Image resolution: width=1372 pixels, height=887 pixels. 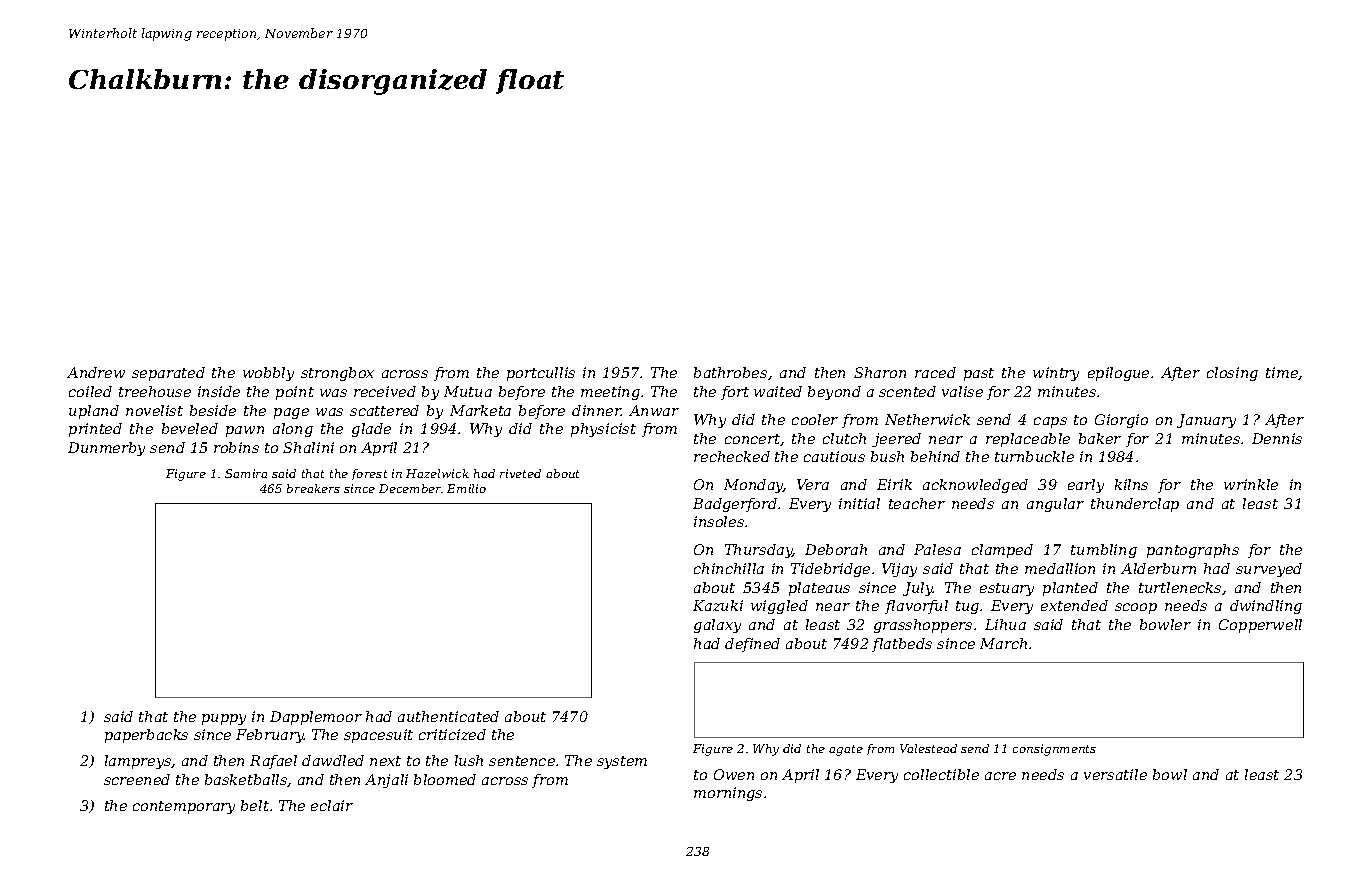 I want to click on mornings, so click(x=728, y=794).
